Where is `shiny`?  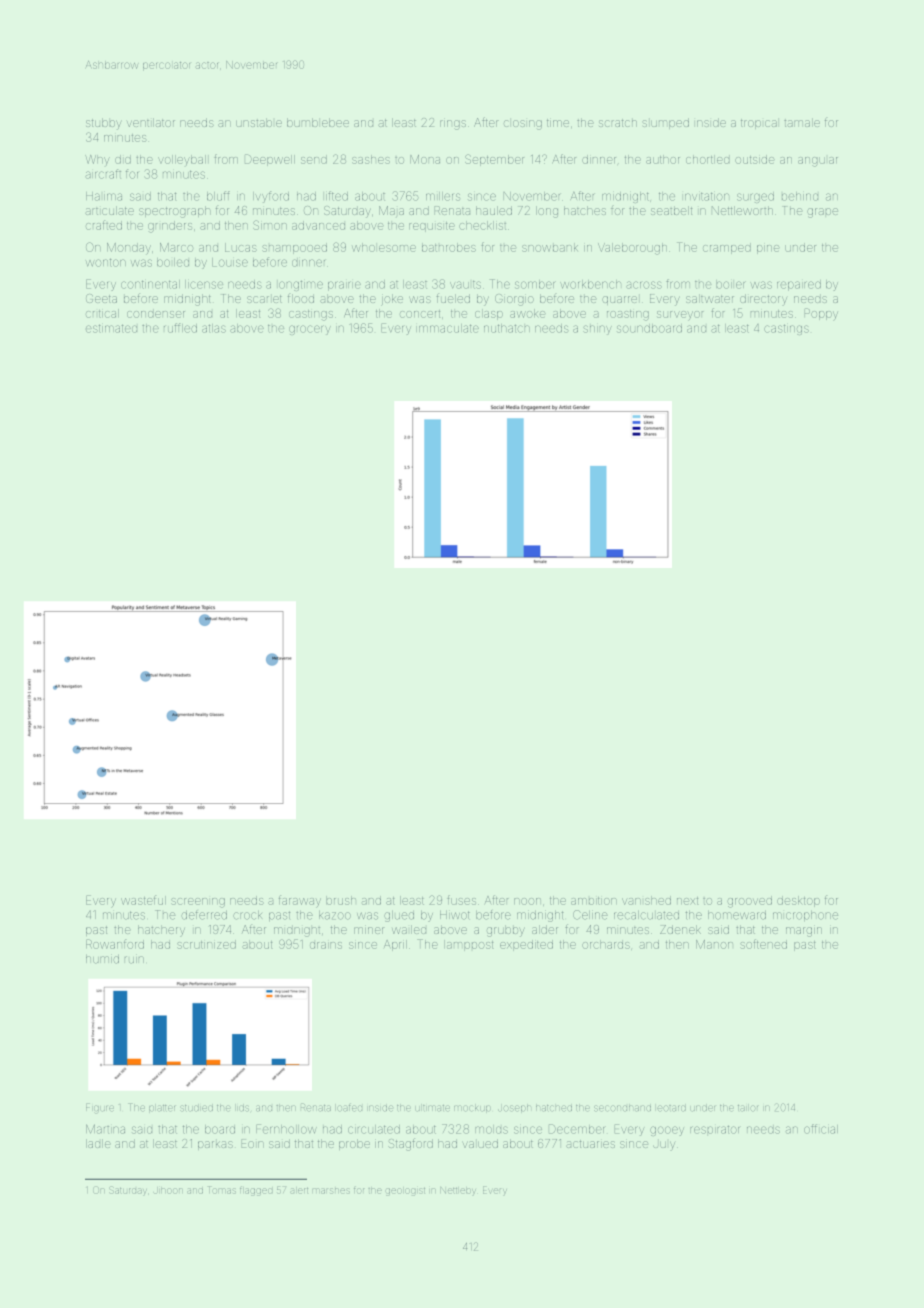 shiny is located at coordinates (597, 330).
